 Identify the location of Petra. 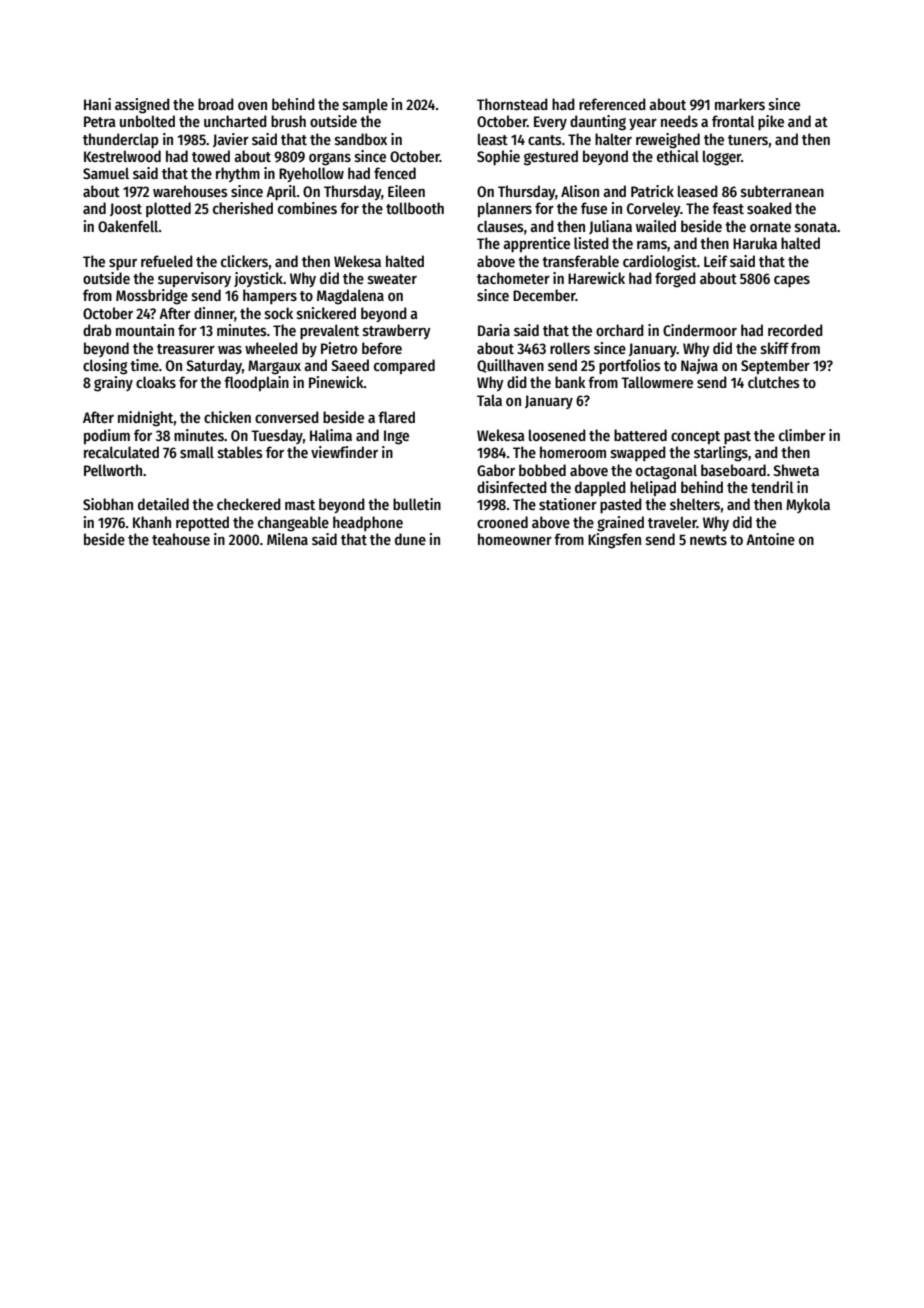
(99, 121).
